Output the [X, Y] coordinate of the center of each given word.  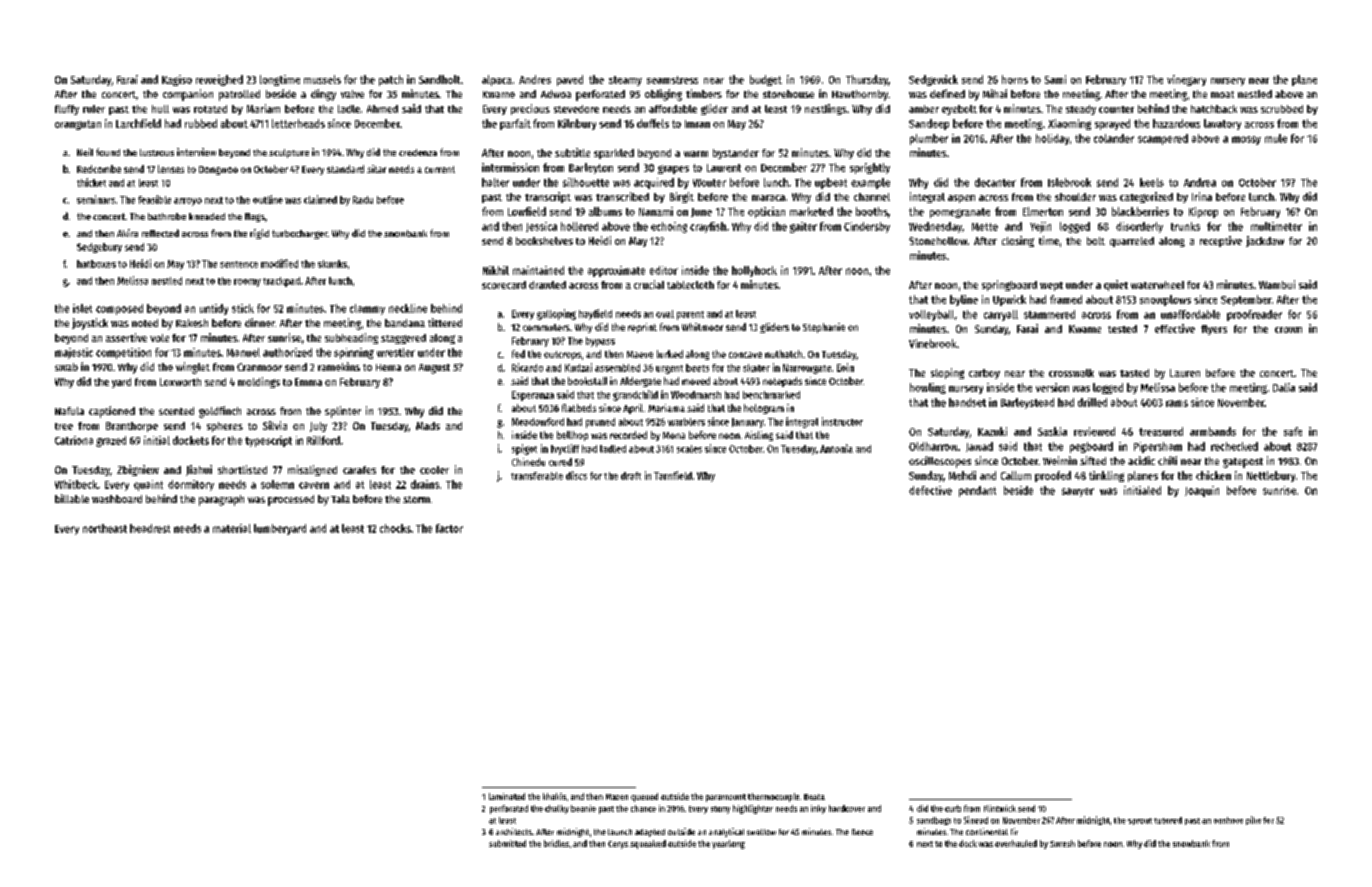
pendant [977, 491]
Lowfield [527, 211]
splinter [343, 412]
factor [449, 528]
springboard [1009, 285]
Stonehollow [938, 241]
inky [818, 809]
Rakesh [192, 323]
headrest [150, 528]
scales [689, 449]
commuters [546, 327]
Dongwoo [218, 170]
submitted [507, 843]
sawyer [1078, 492]
